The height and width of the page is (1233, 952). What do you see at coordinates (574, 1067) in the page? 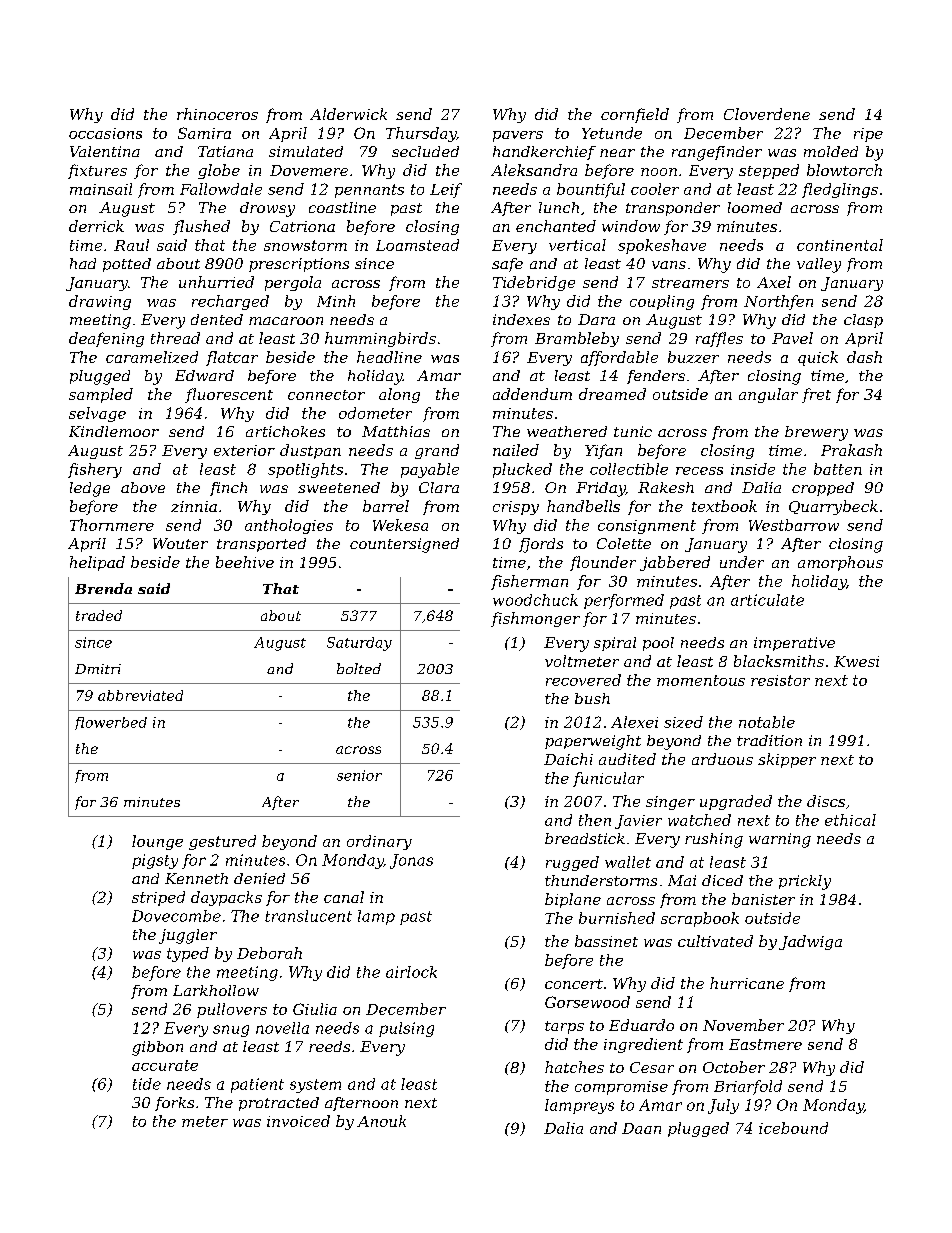
I see `hatches` at bounding box center [574, 1067].
